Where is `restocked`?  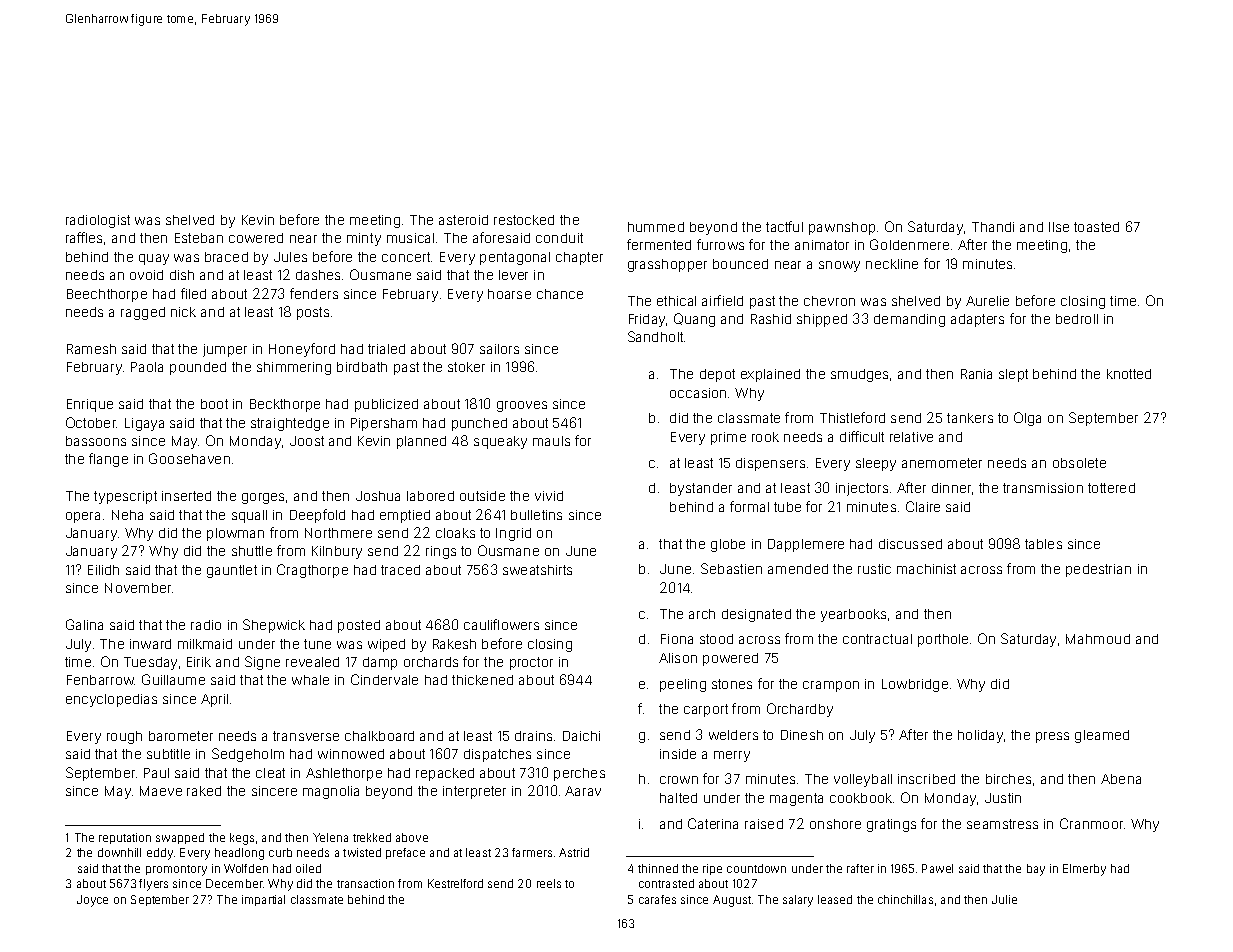
restocked is located at coordinates (524, 220).
